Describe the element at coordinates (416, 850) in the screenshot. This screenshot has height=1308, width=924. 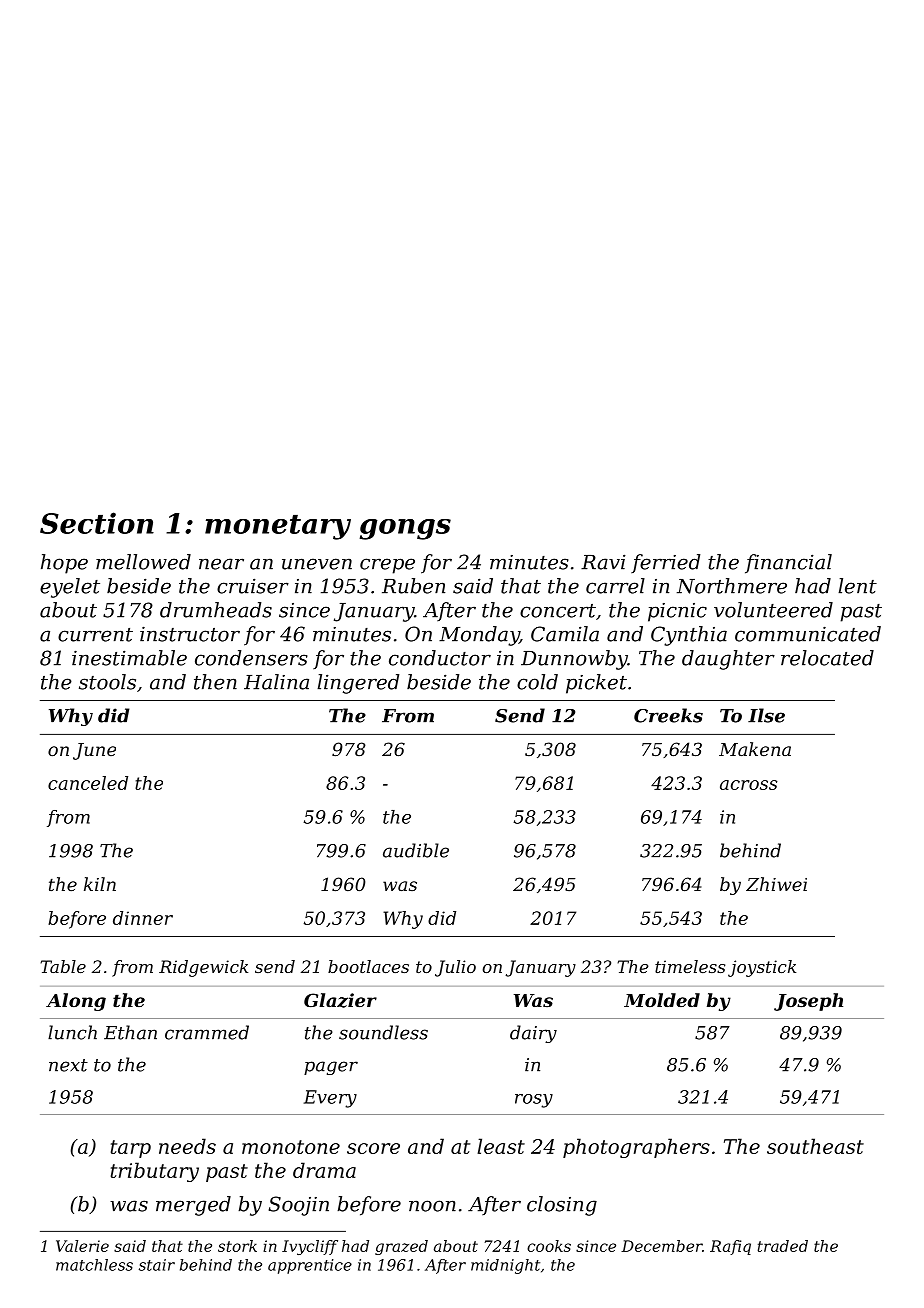
I see `audible` at that location.
